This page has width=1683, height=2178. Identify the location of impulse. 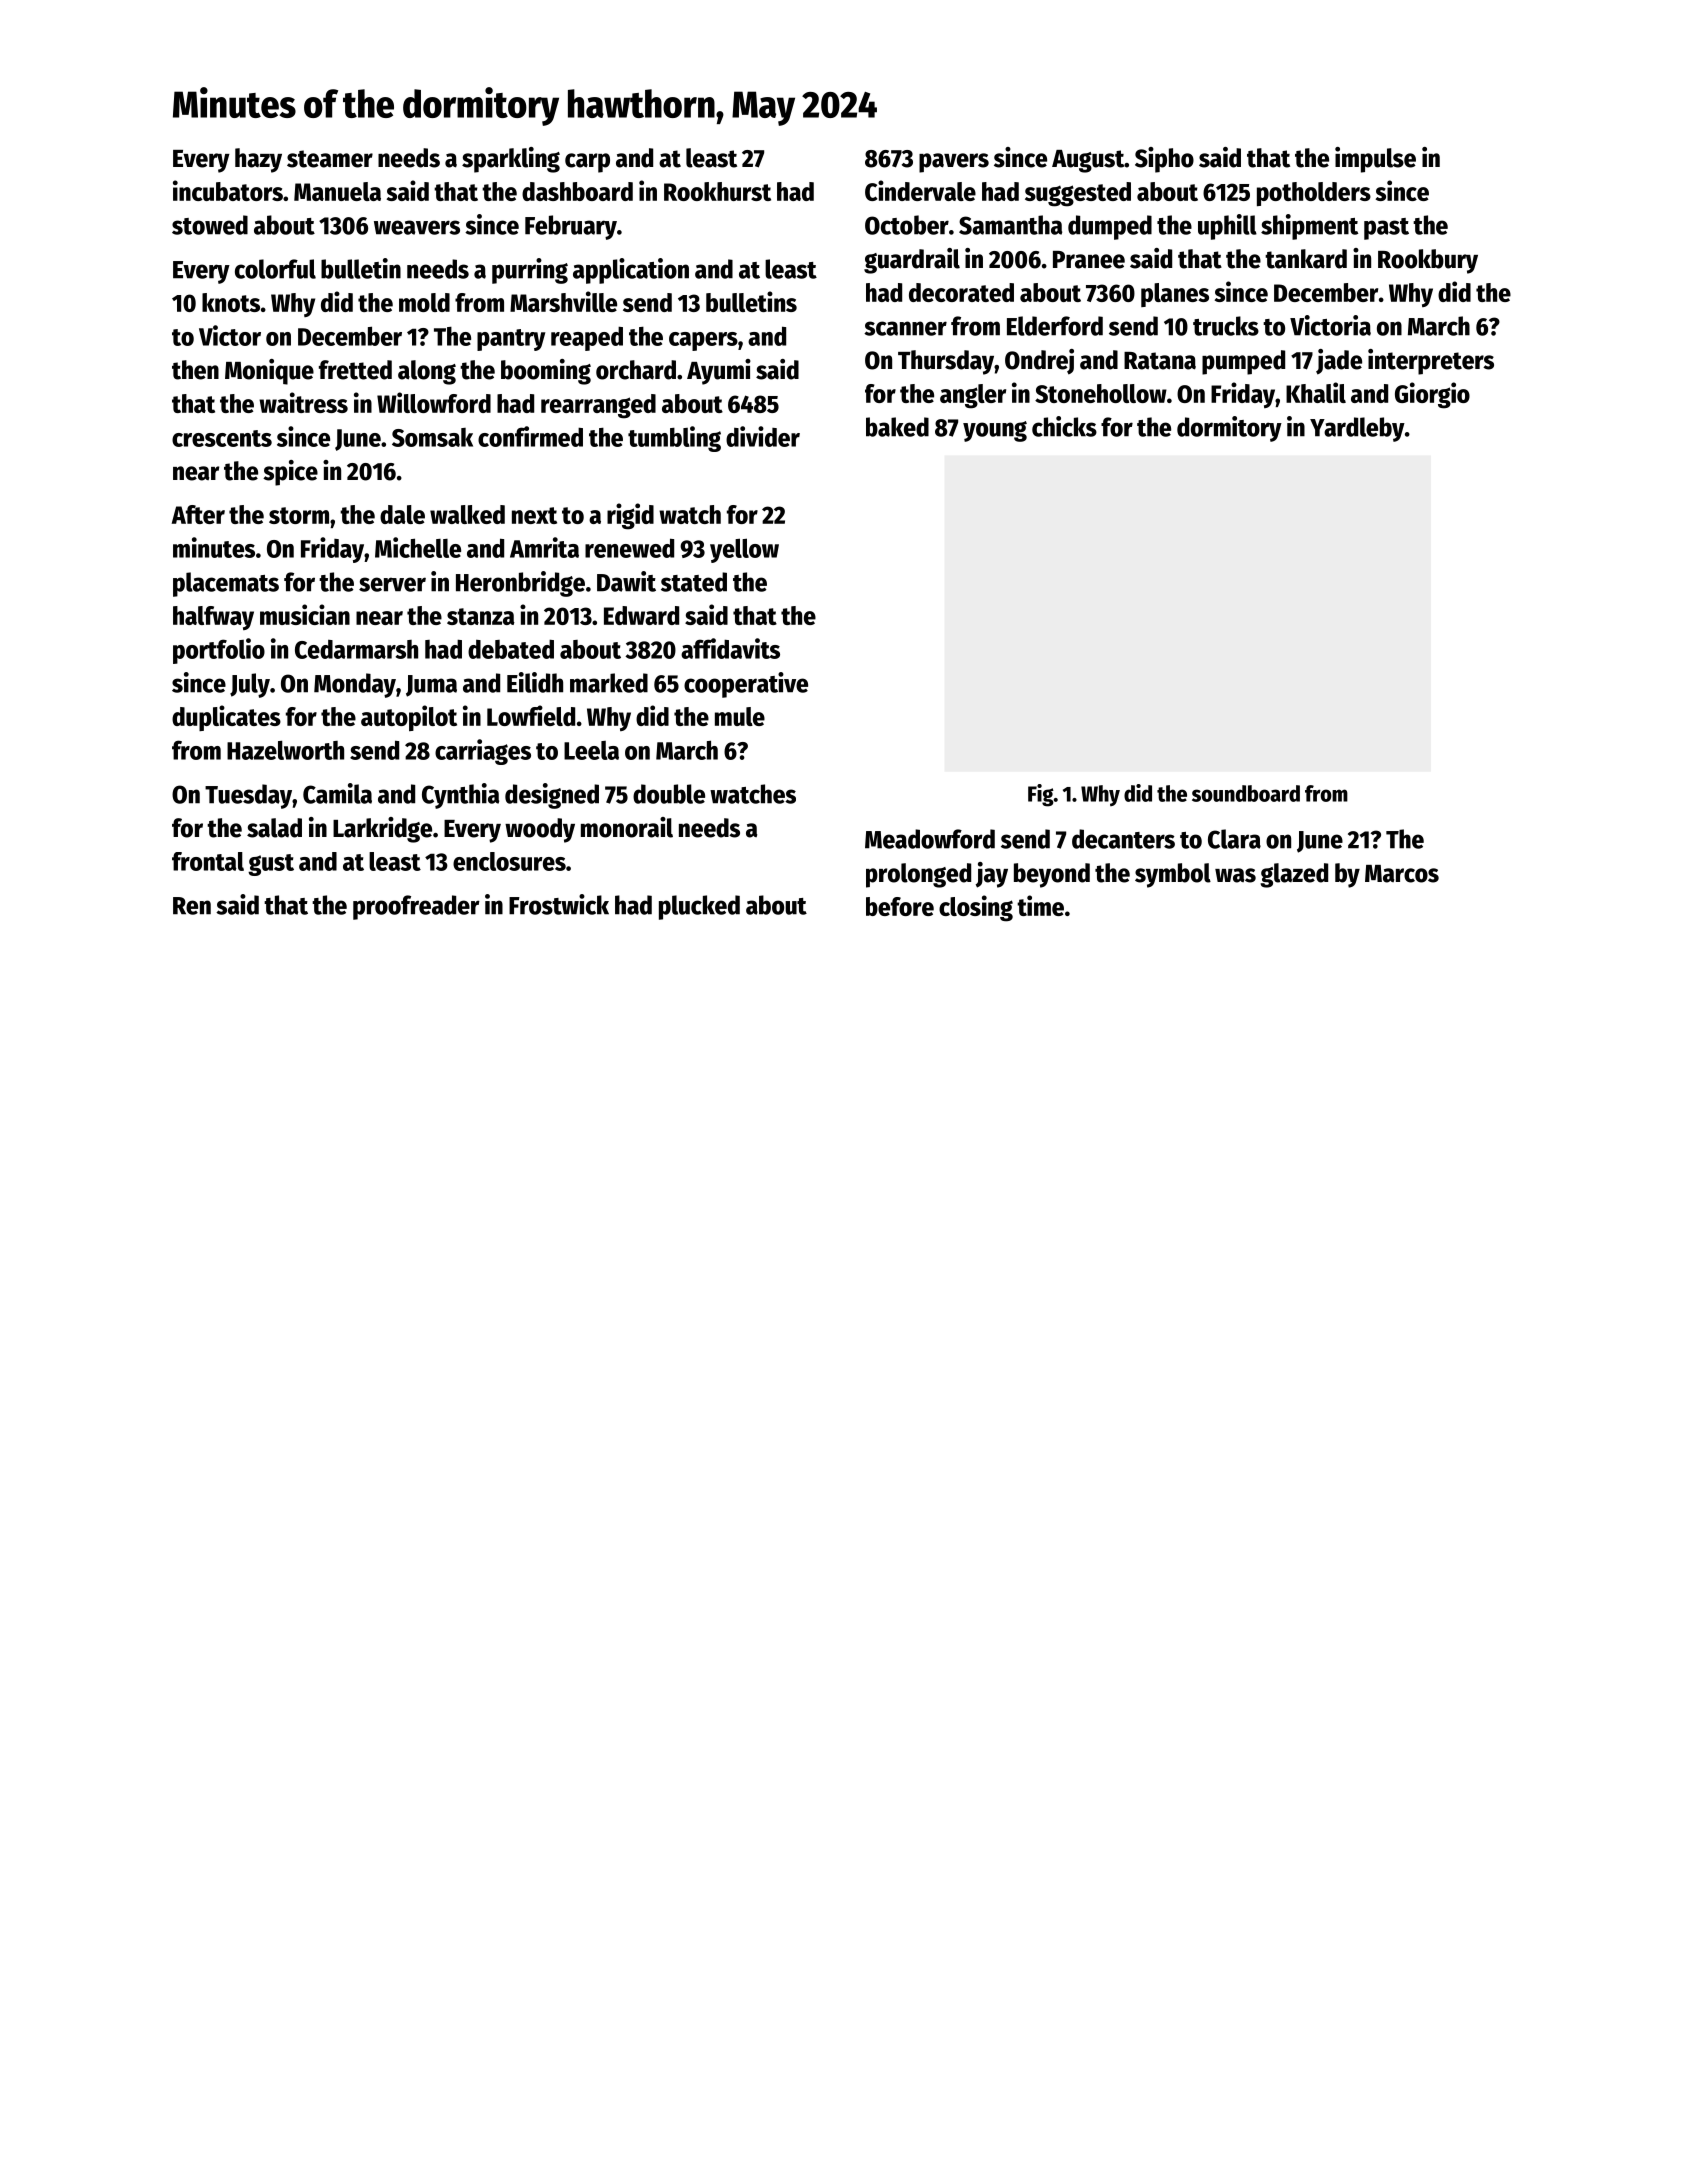
(1375, 160).
